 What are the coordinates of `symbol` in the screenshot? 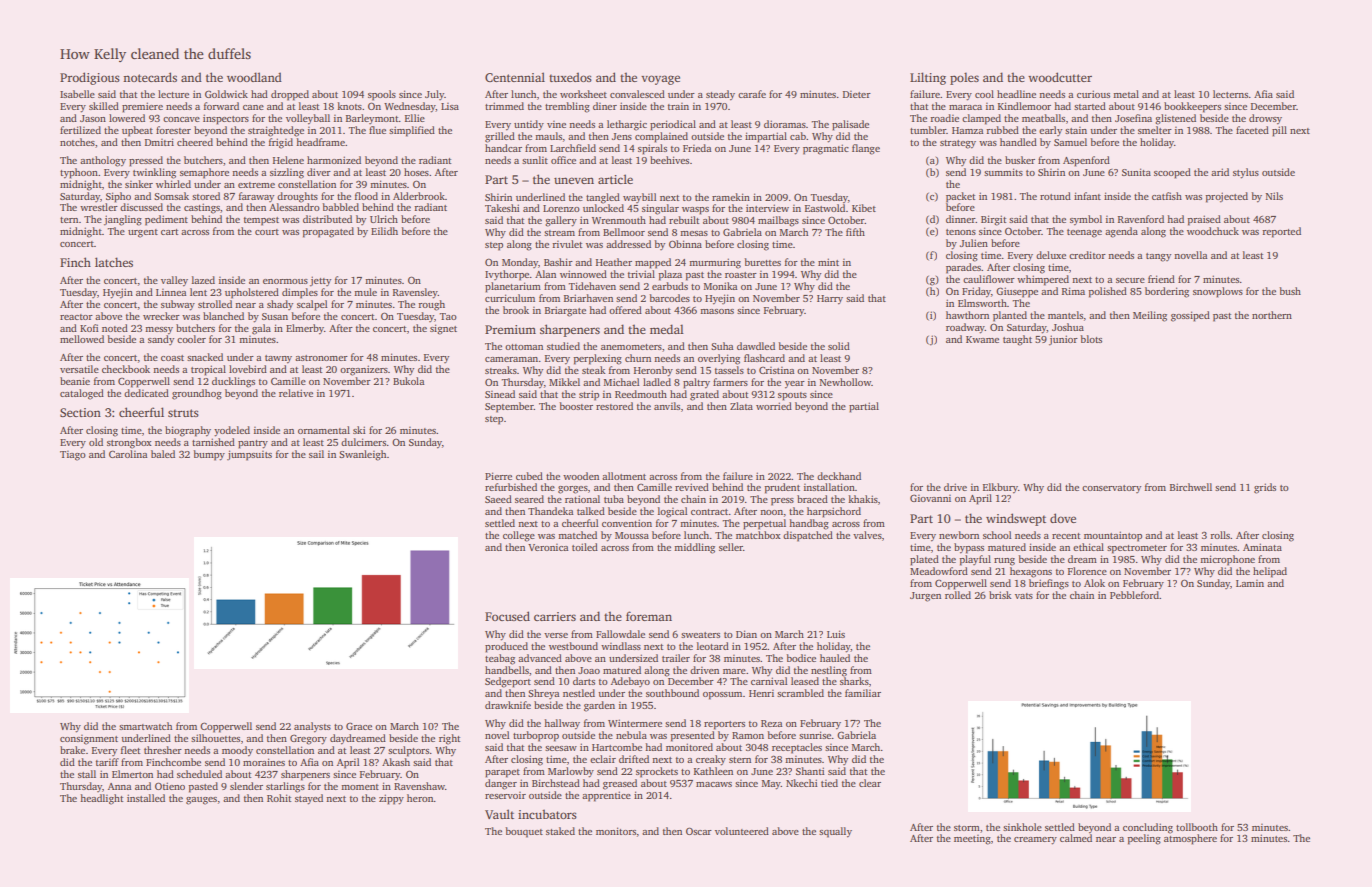 It's located at (1086, 220).
